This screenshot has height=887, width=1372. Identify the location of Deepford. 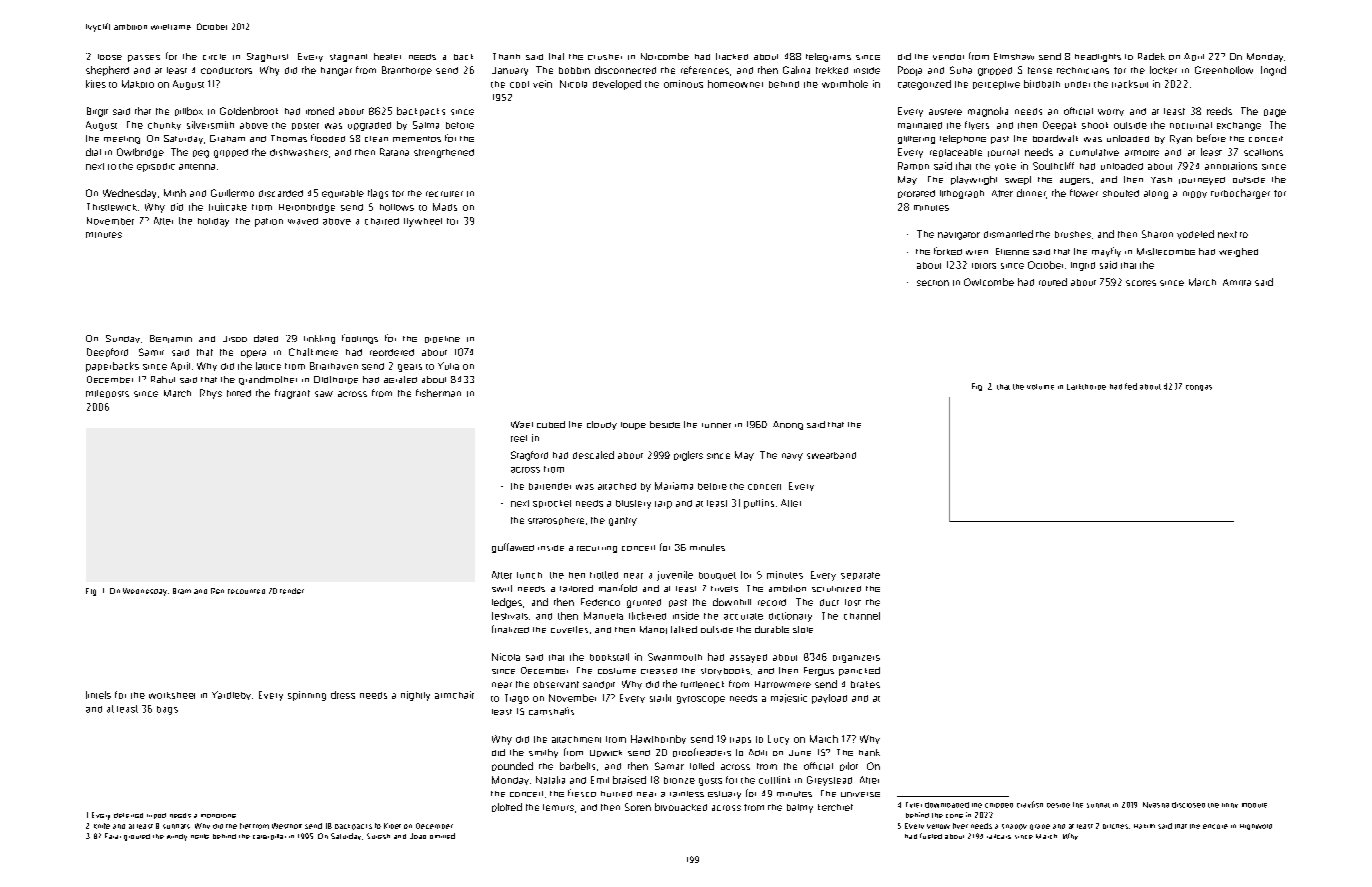
(107, 352).
